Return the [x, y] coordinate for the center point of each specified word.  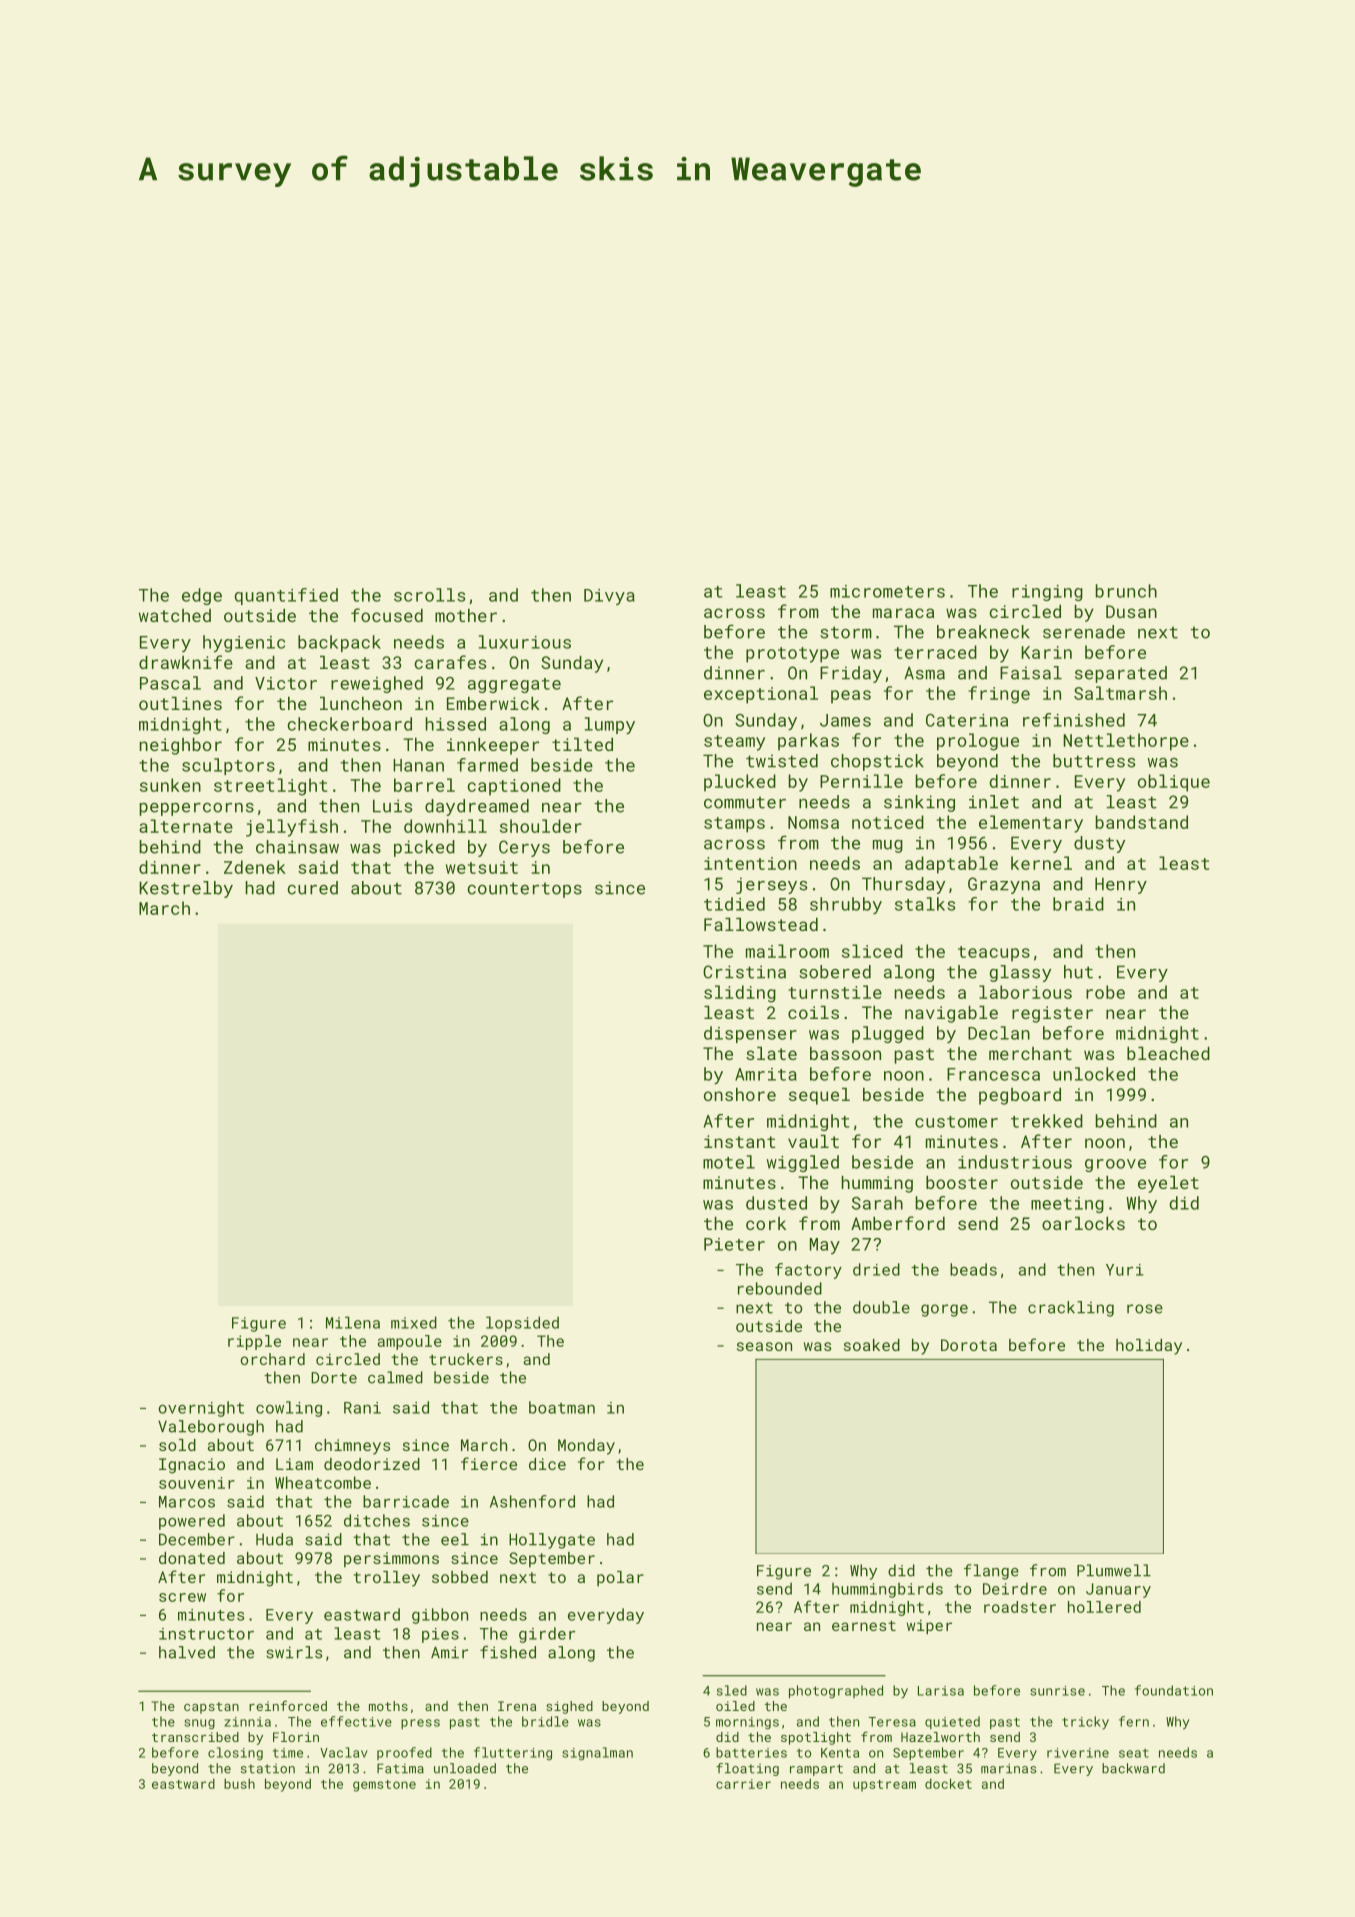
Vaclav [344, 1752]
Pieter [734, 1244]
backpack [339, 643]
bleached [1168, 1053]
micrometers [887, 591]
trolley [387, 1579]
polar [620, 1579]
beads [973, 1269]
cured [312, 888]
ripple [254, 1342]
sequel [819, 1096]
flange [991, 1572]
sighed [569, 1707]
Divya [609, 597]
